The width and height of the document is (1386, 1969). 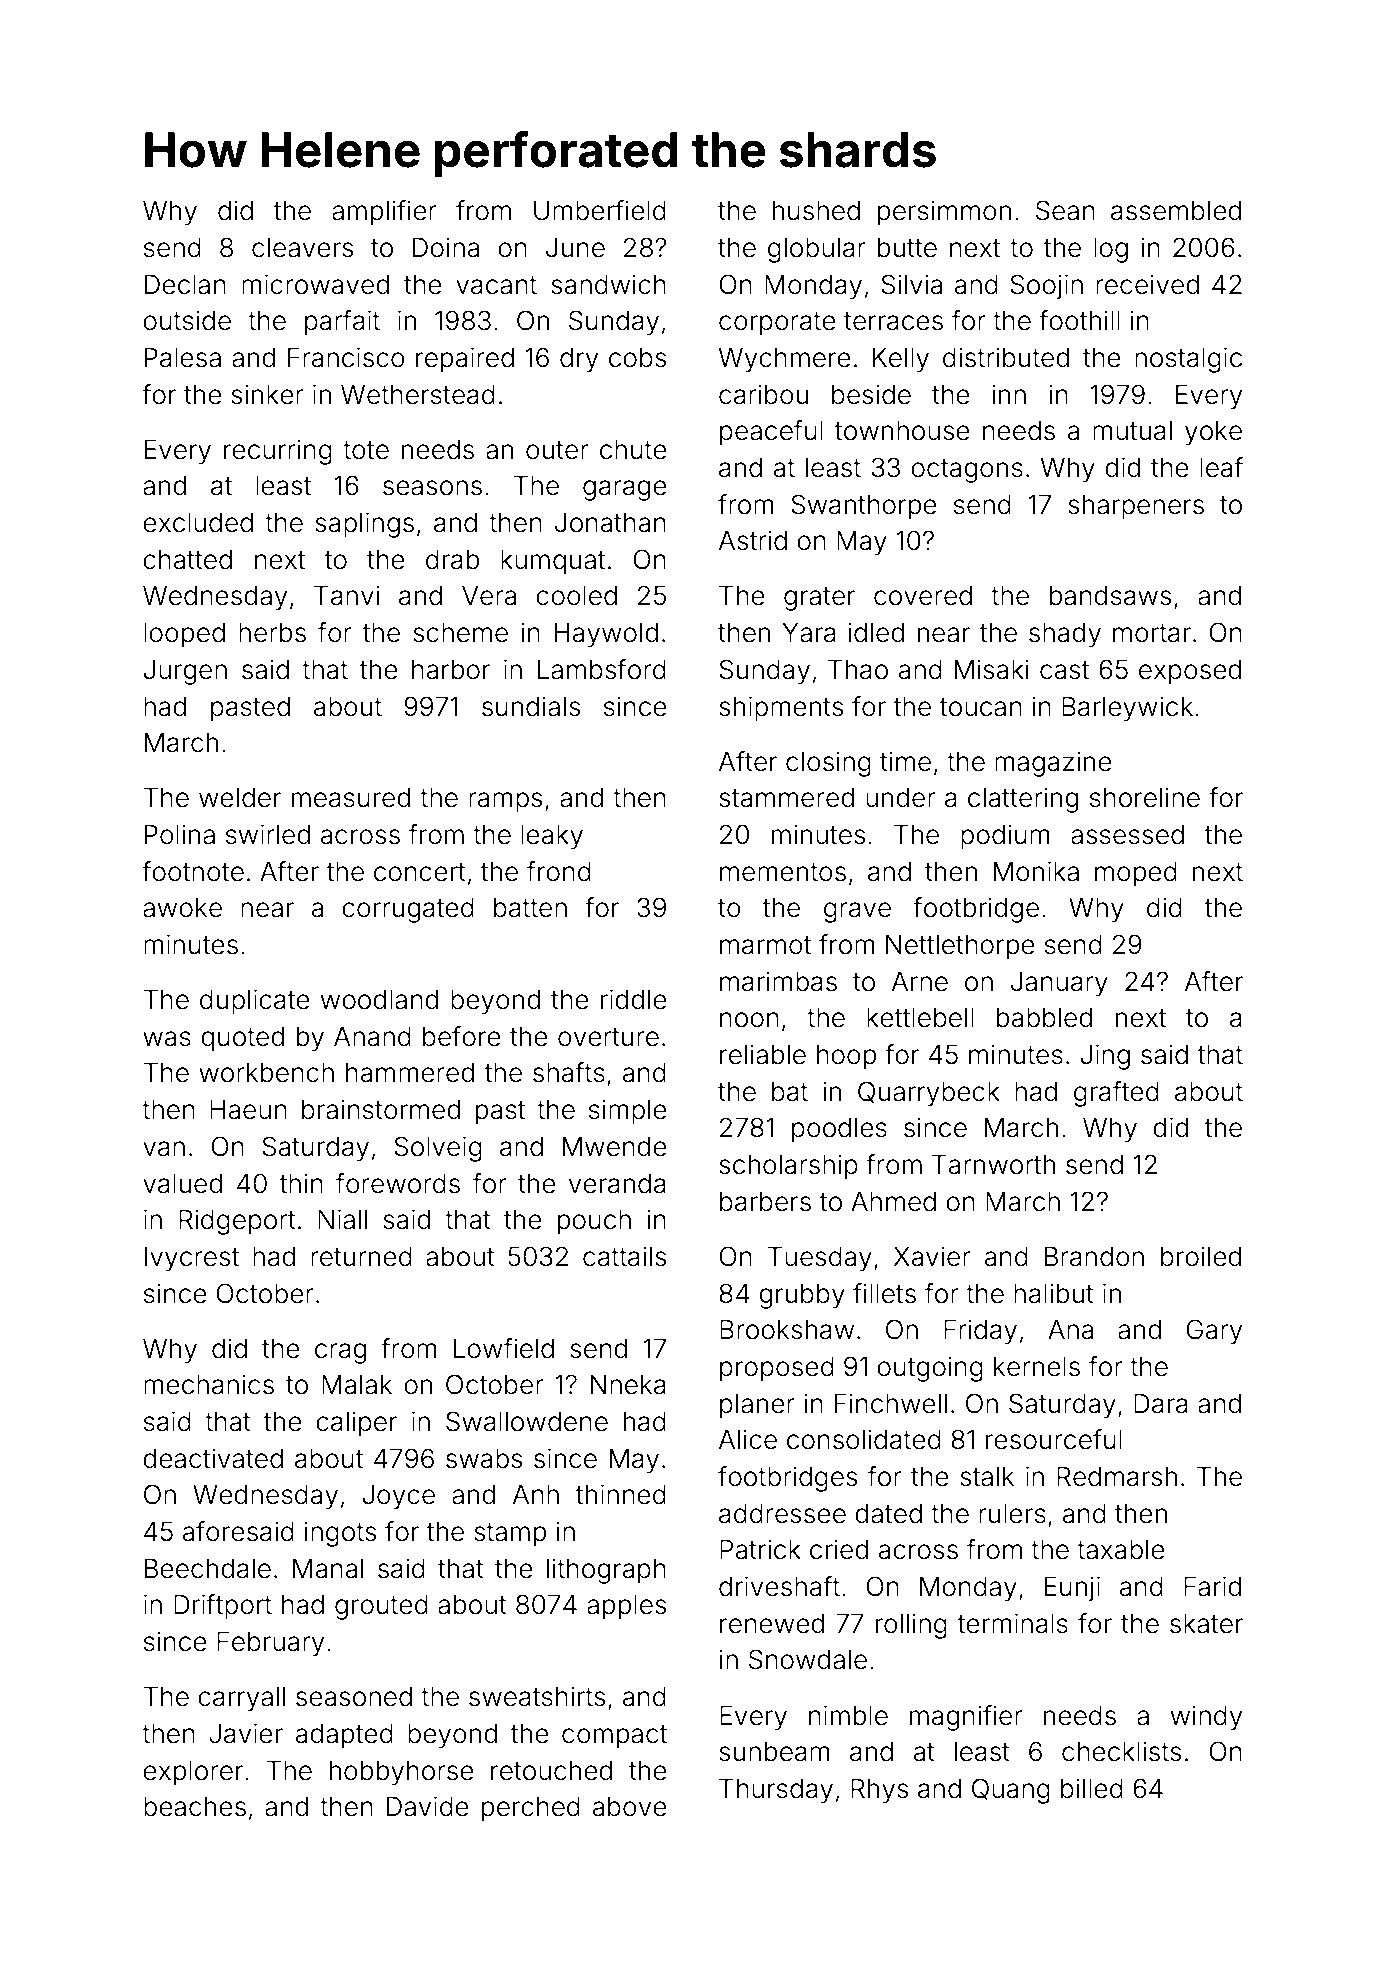 I want to click on swirled, so click(x=268, y=834).
